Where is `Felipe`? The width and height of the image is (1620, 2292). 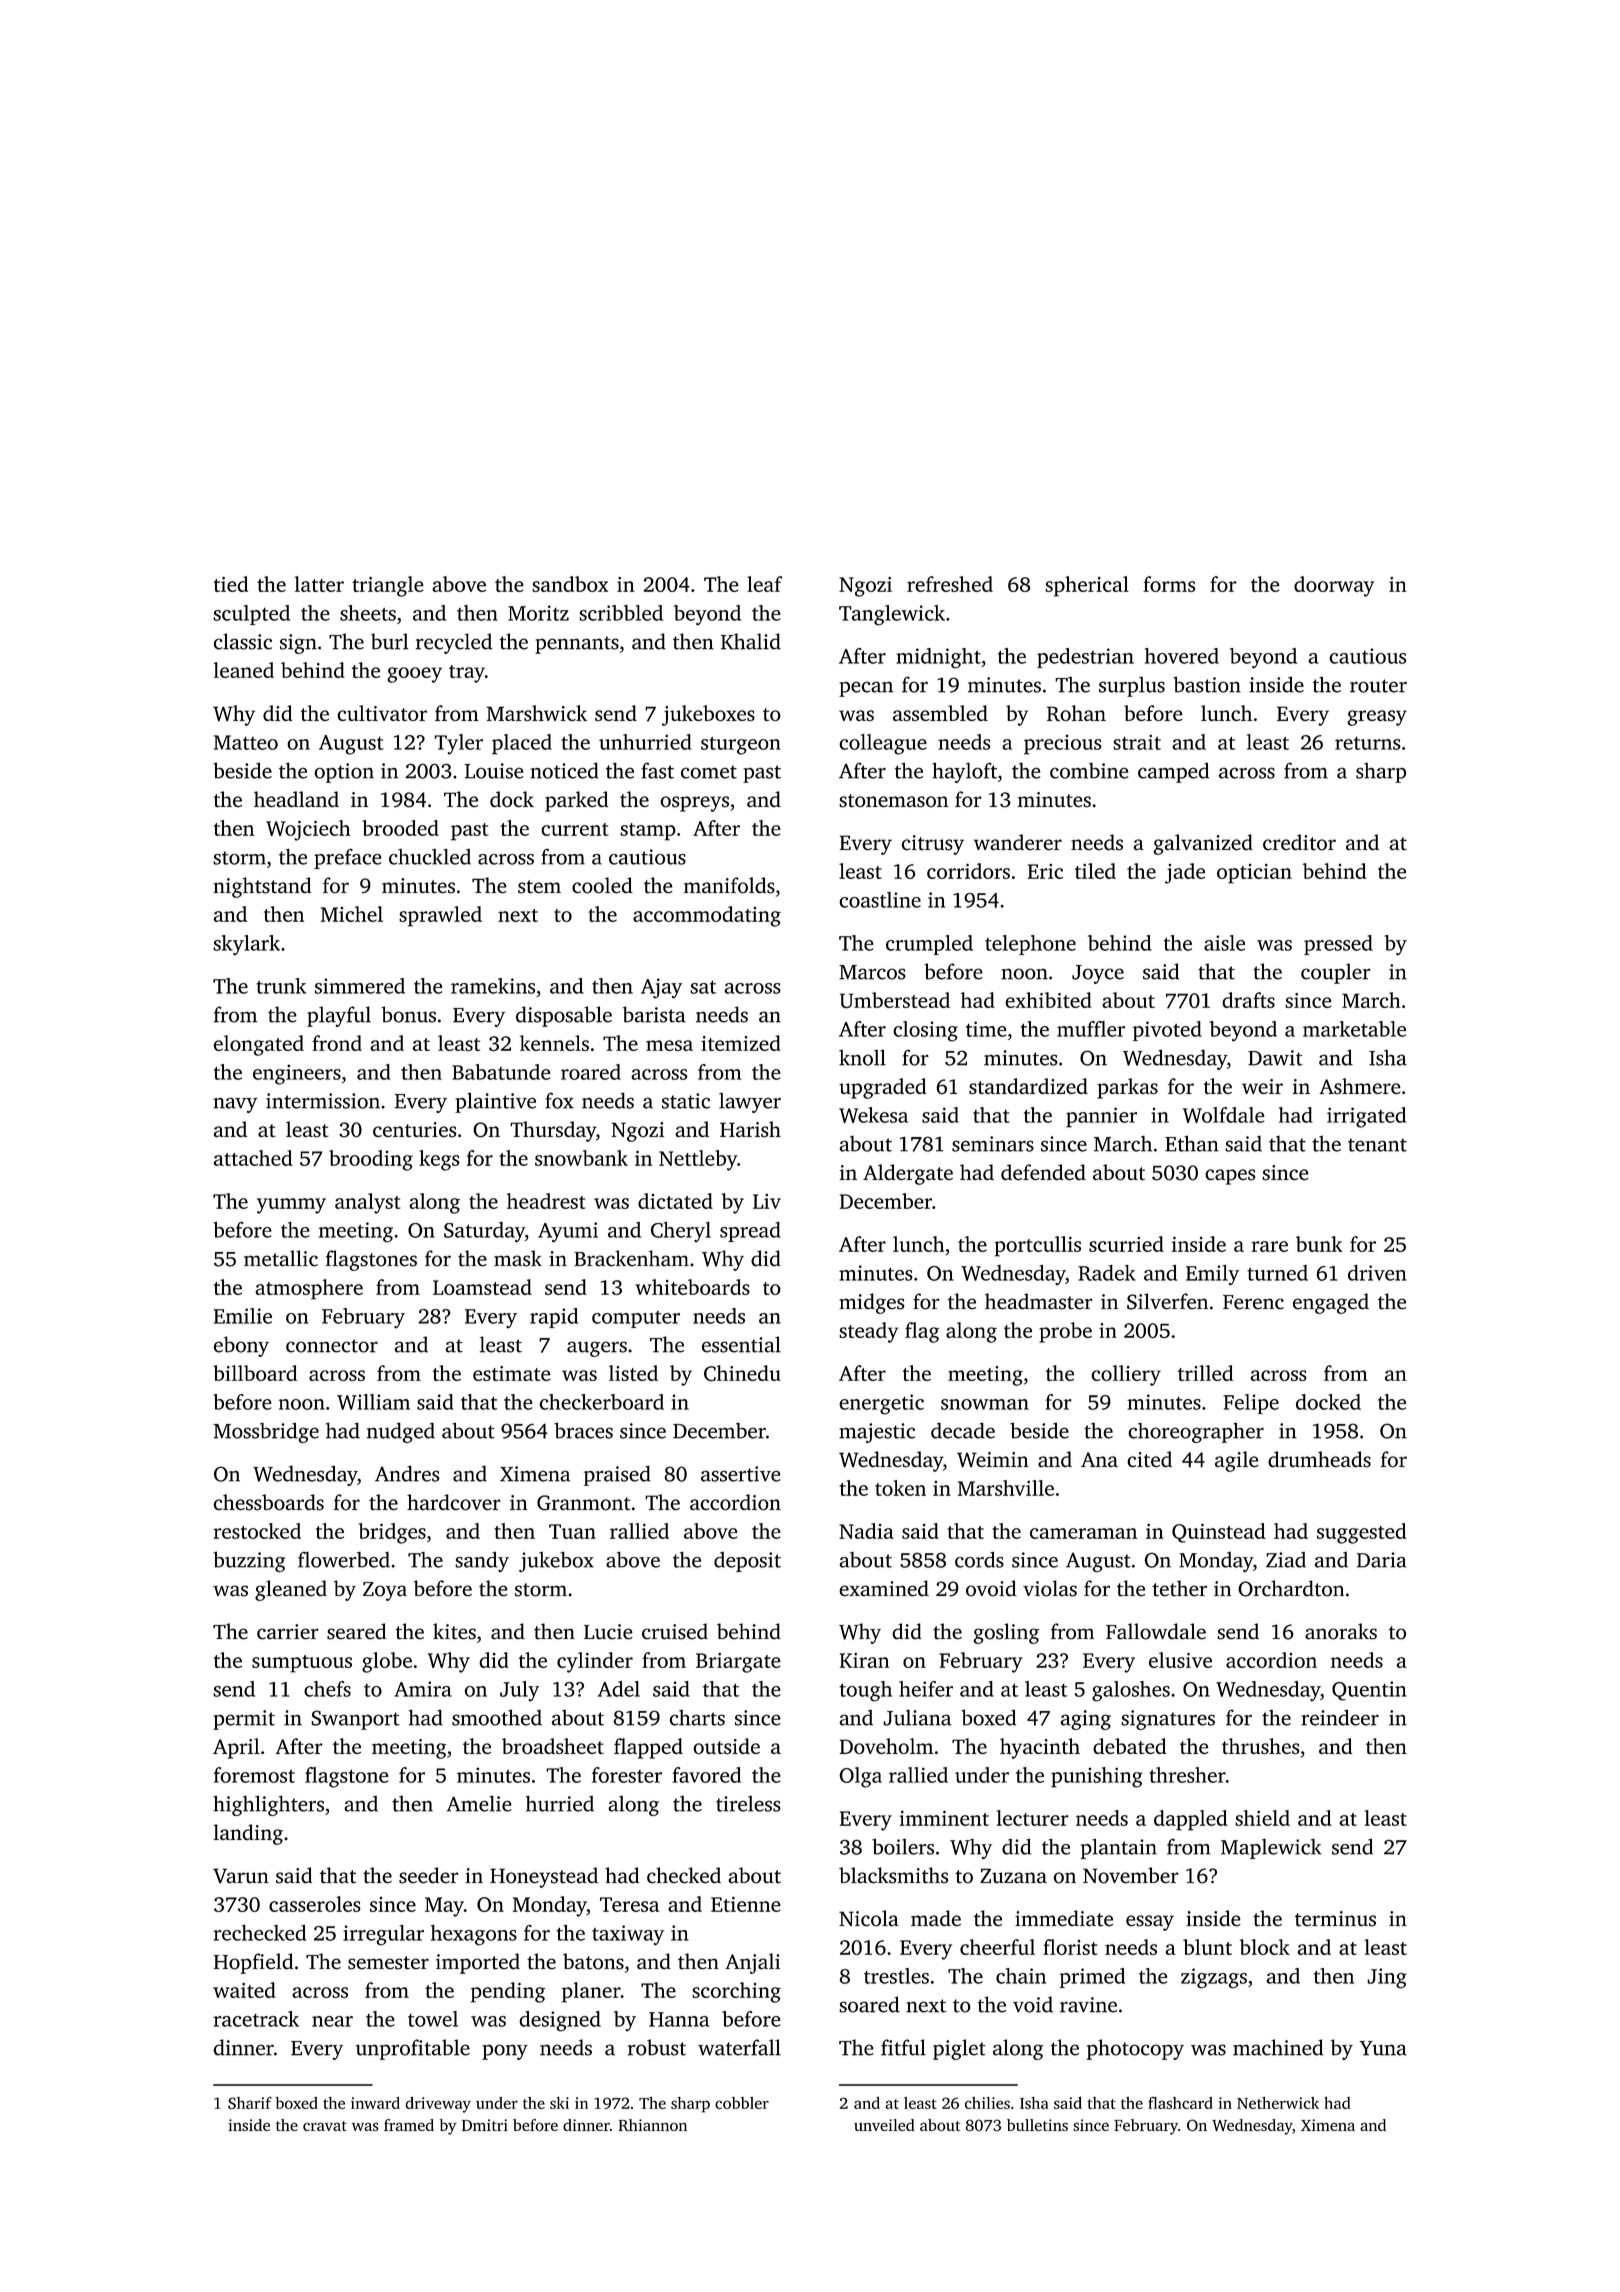 Felipe is located at coordinates (1251, 1404).
